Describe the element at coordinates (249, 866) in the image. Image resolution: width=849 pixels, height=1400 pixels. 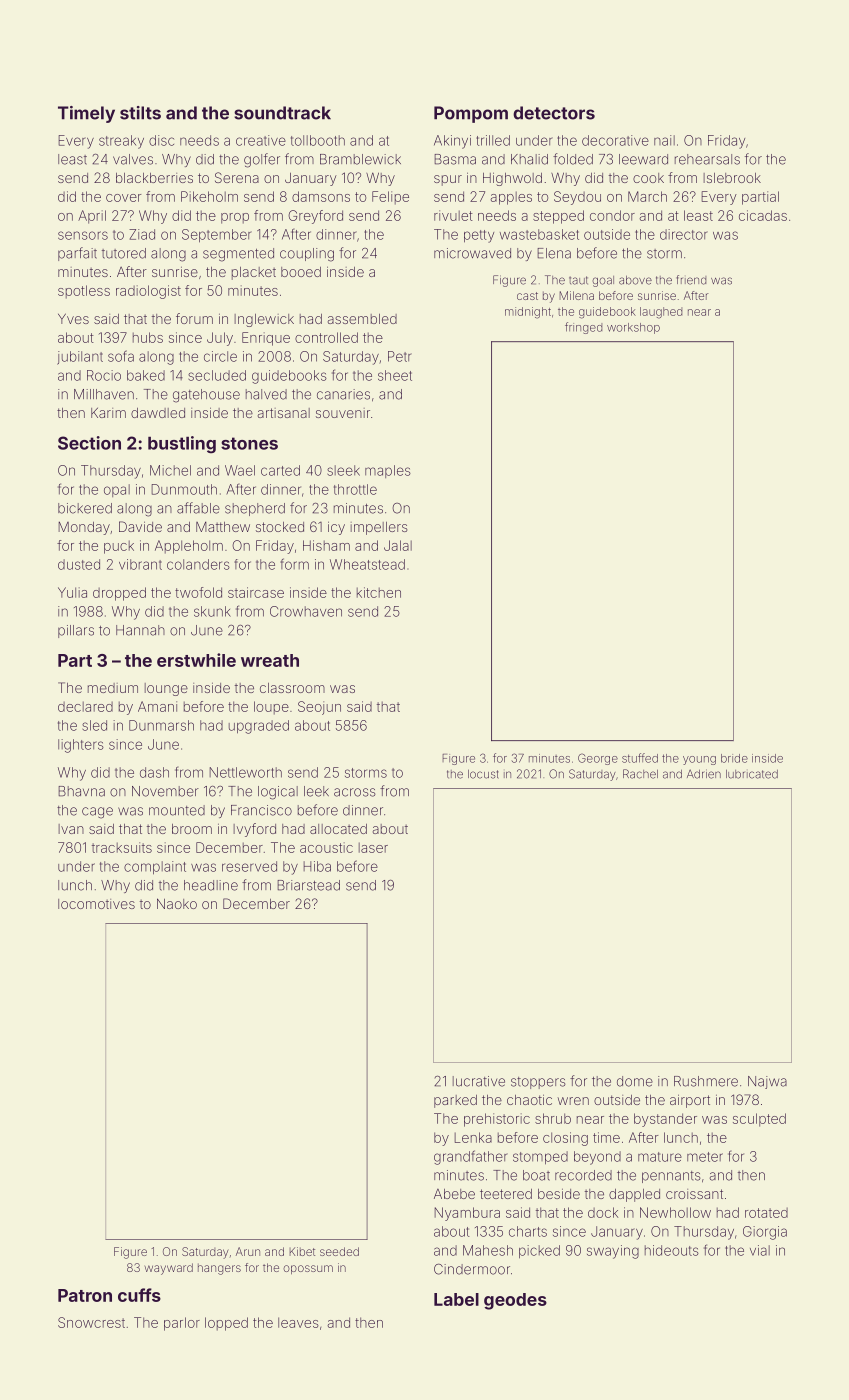
I see `reserved` at that location.
